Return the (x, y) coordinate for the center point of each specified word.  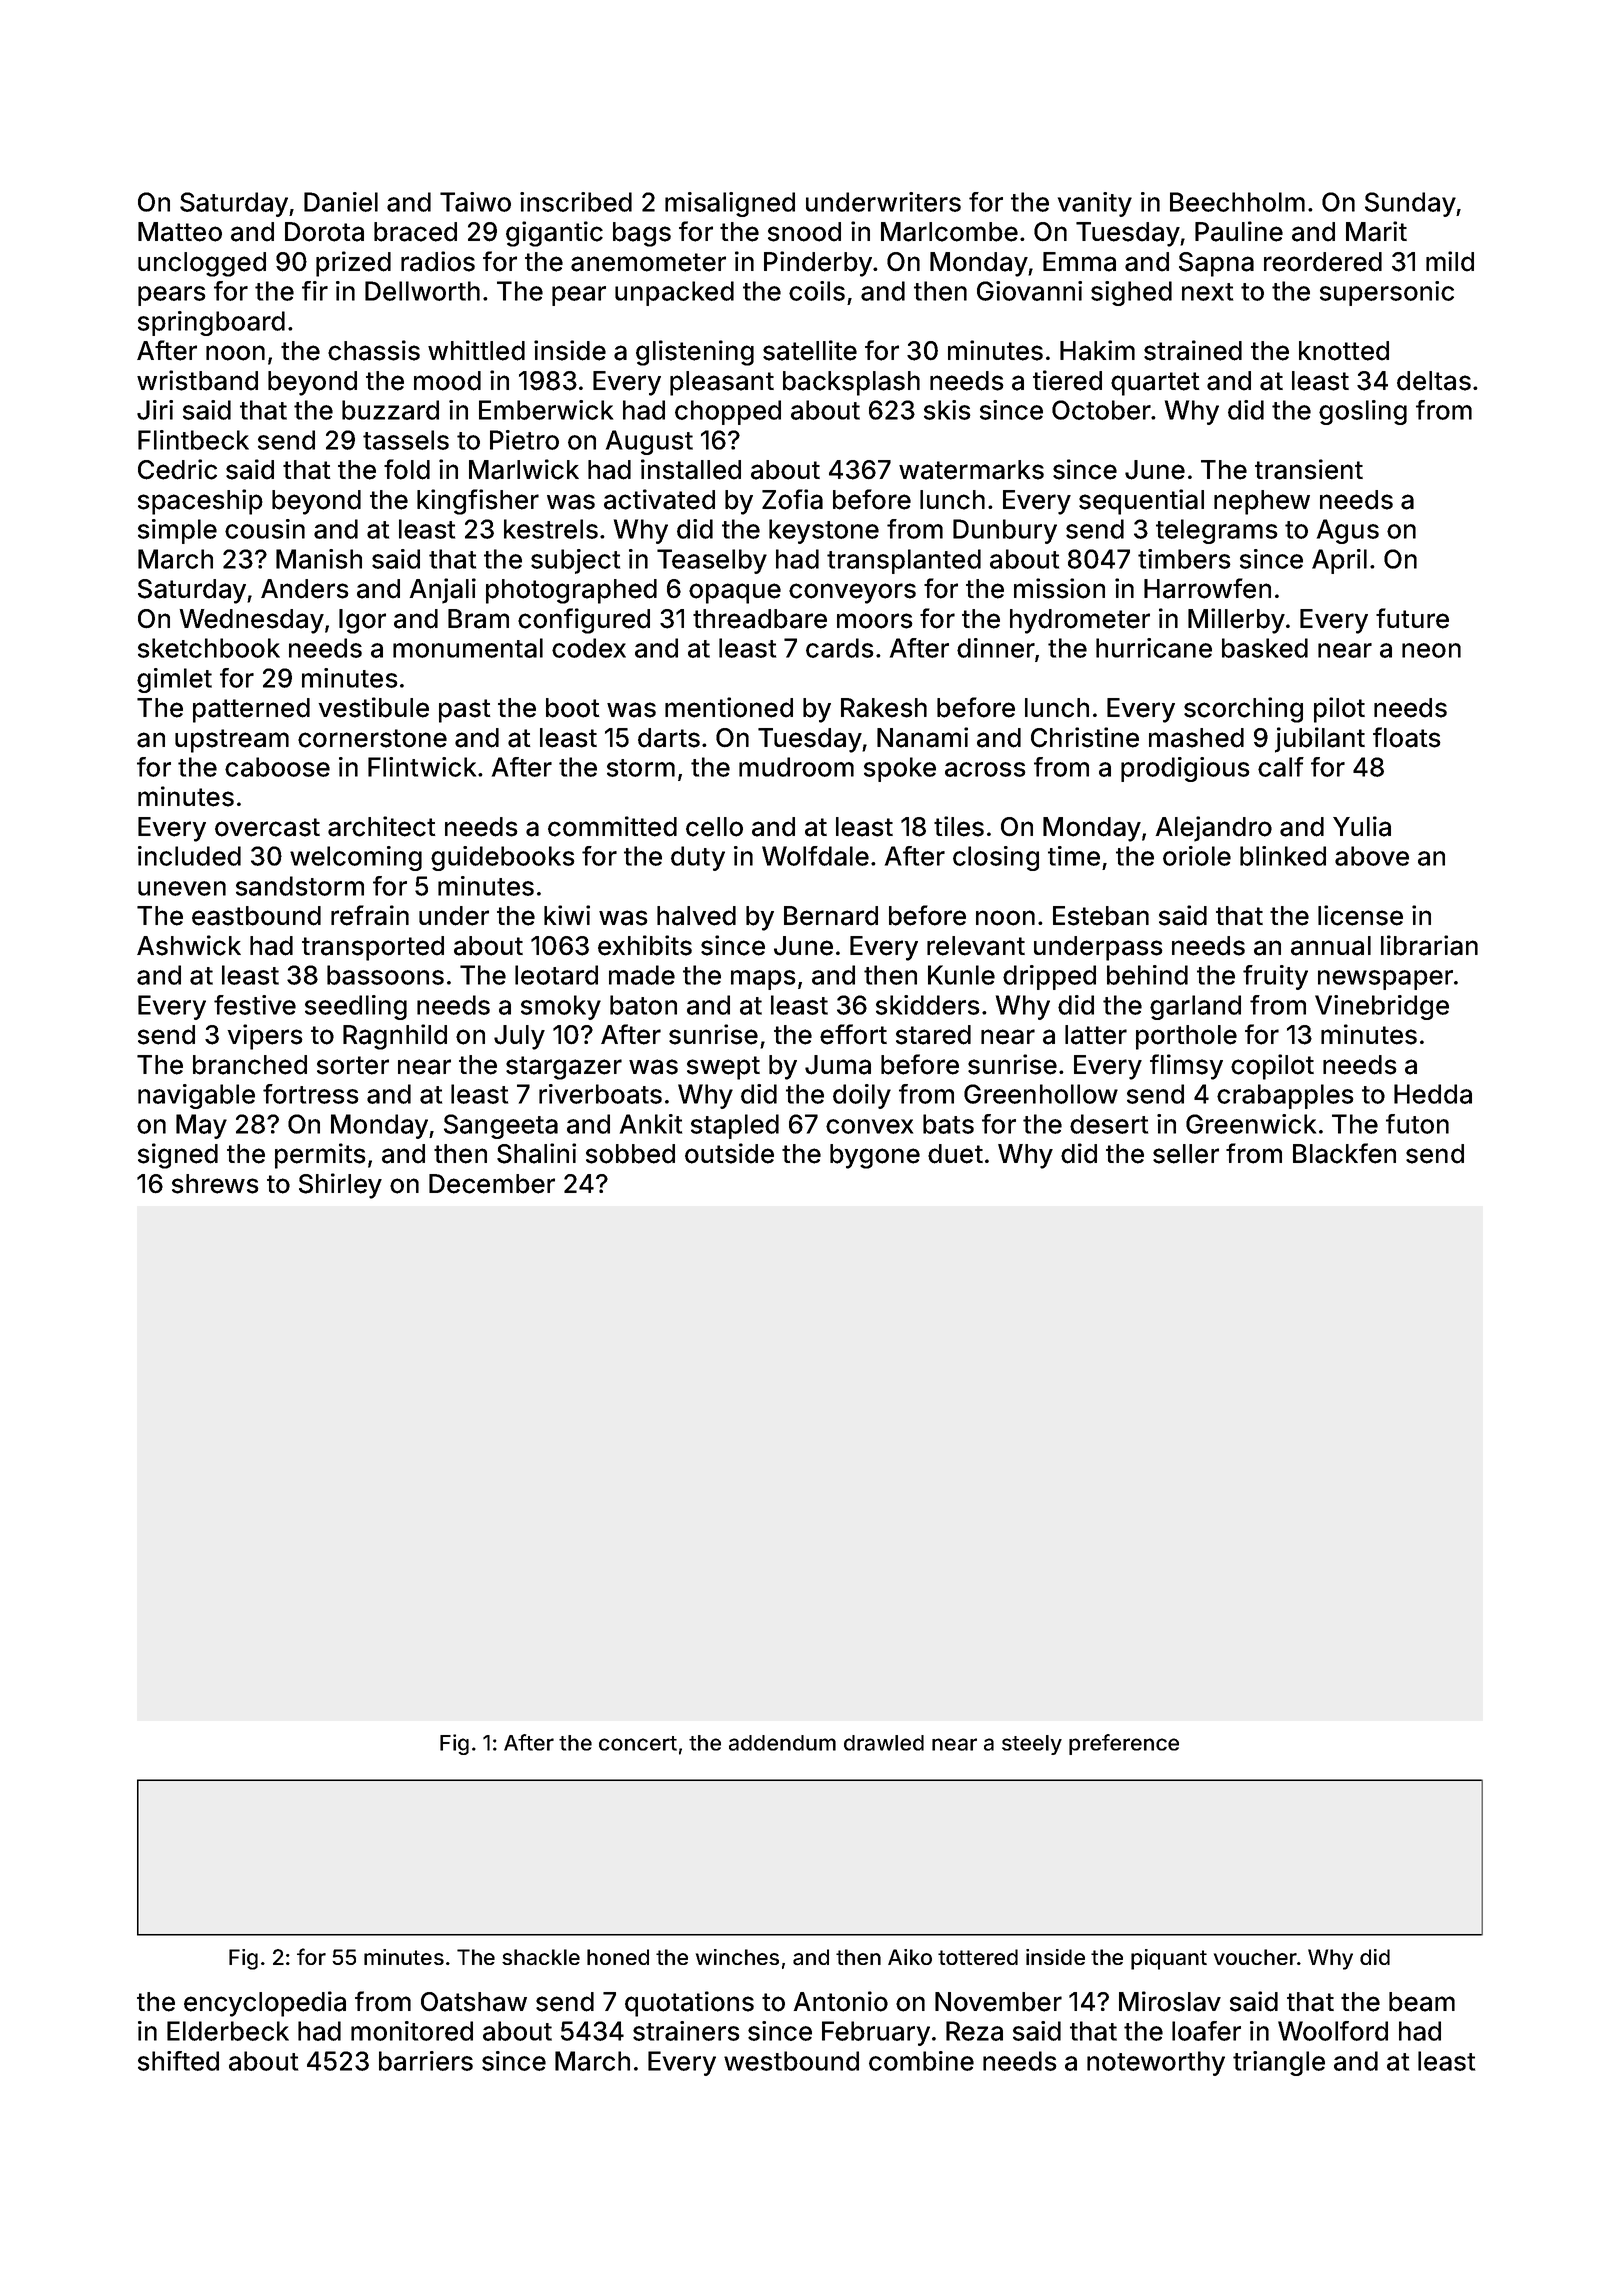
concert (638, 1743)
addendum (782, 1743)
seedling (356, 1007)
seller (1186, 1154)
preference (1124, 1744)
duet (955, 1154)
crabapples (1285, 1096)
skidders (928, 1005)
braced (415, 232)
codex (589, 648)
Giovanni (1029, 291)
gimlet (174, 680)
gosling (1363, 412)
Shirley (340, 1186)
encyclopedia (265, 2004)
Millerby (1236, 621)
